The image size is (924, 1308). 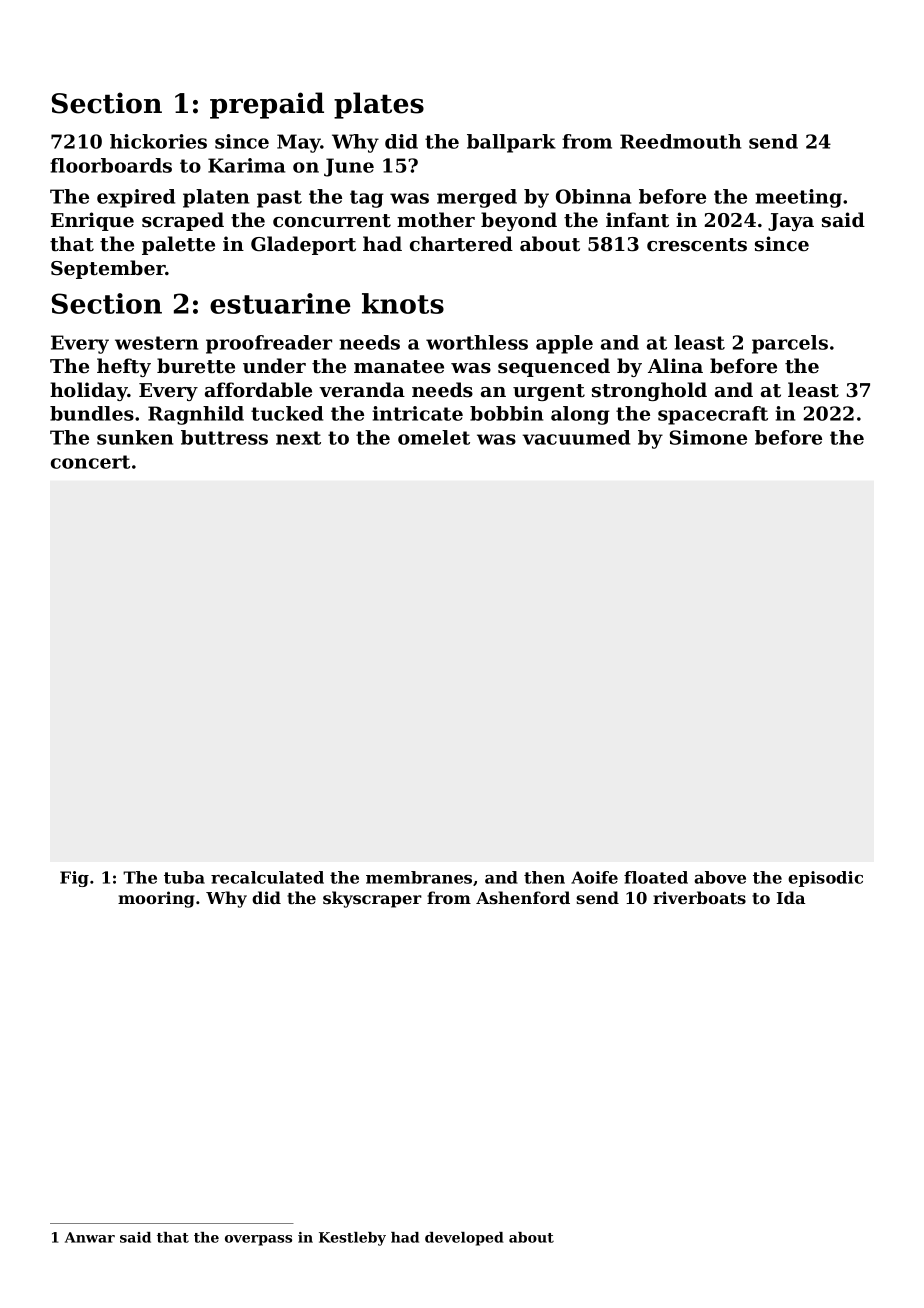 What do you see at coordinates (708, 437) in the document?
I see `Simone` at bounding box center [708, 437].
